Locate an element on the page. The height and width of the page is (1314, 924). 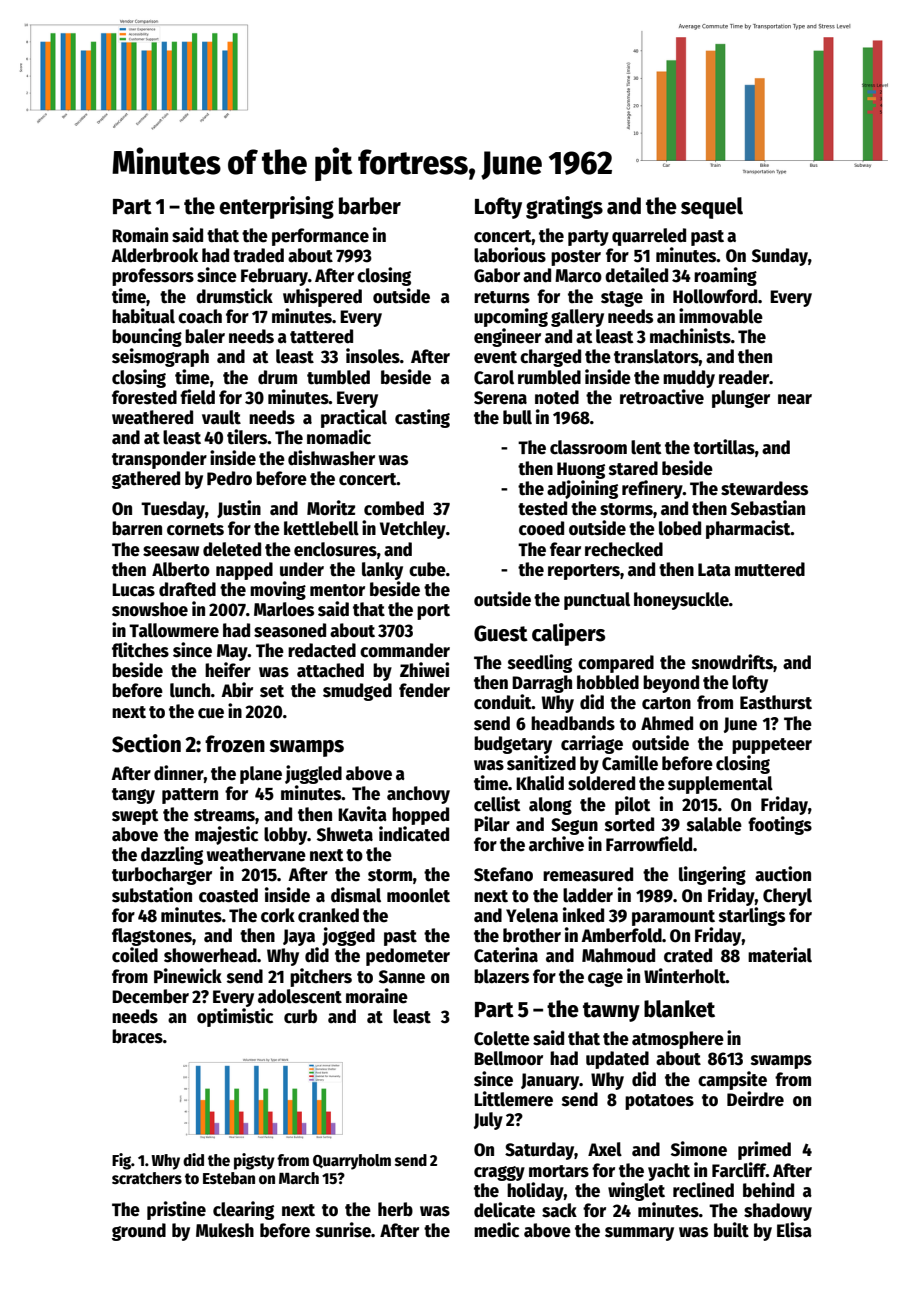
near is located at coordinates (795, 399).
